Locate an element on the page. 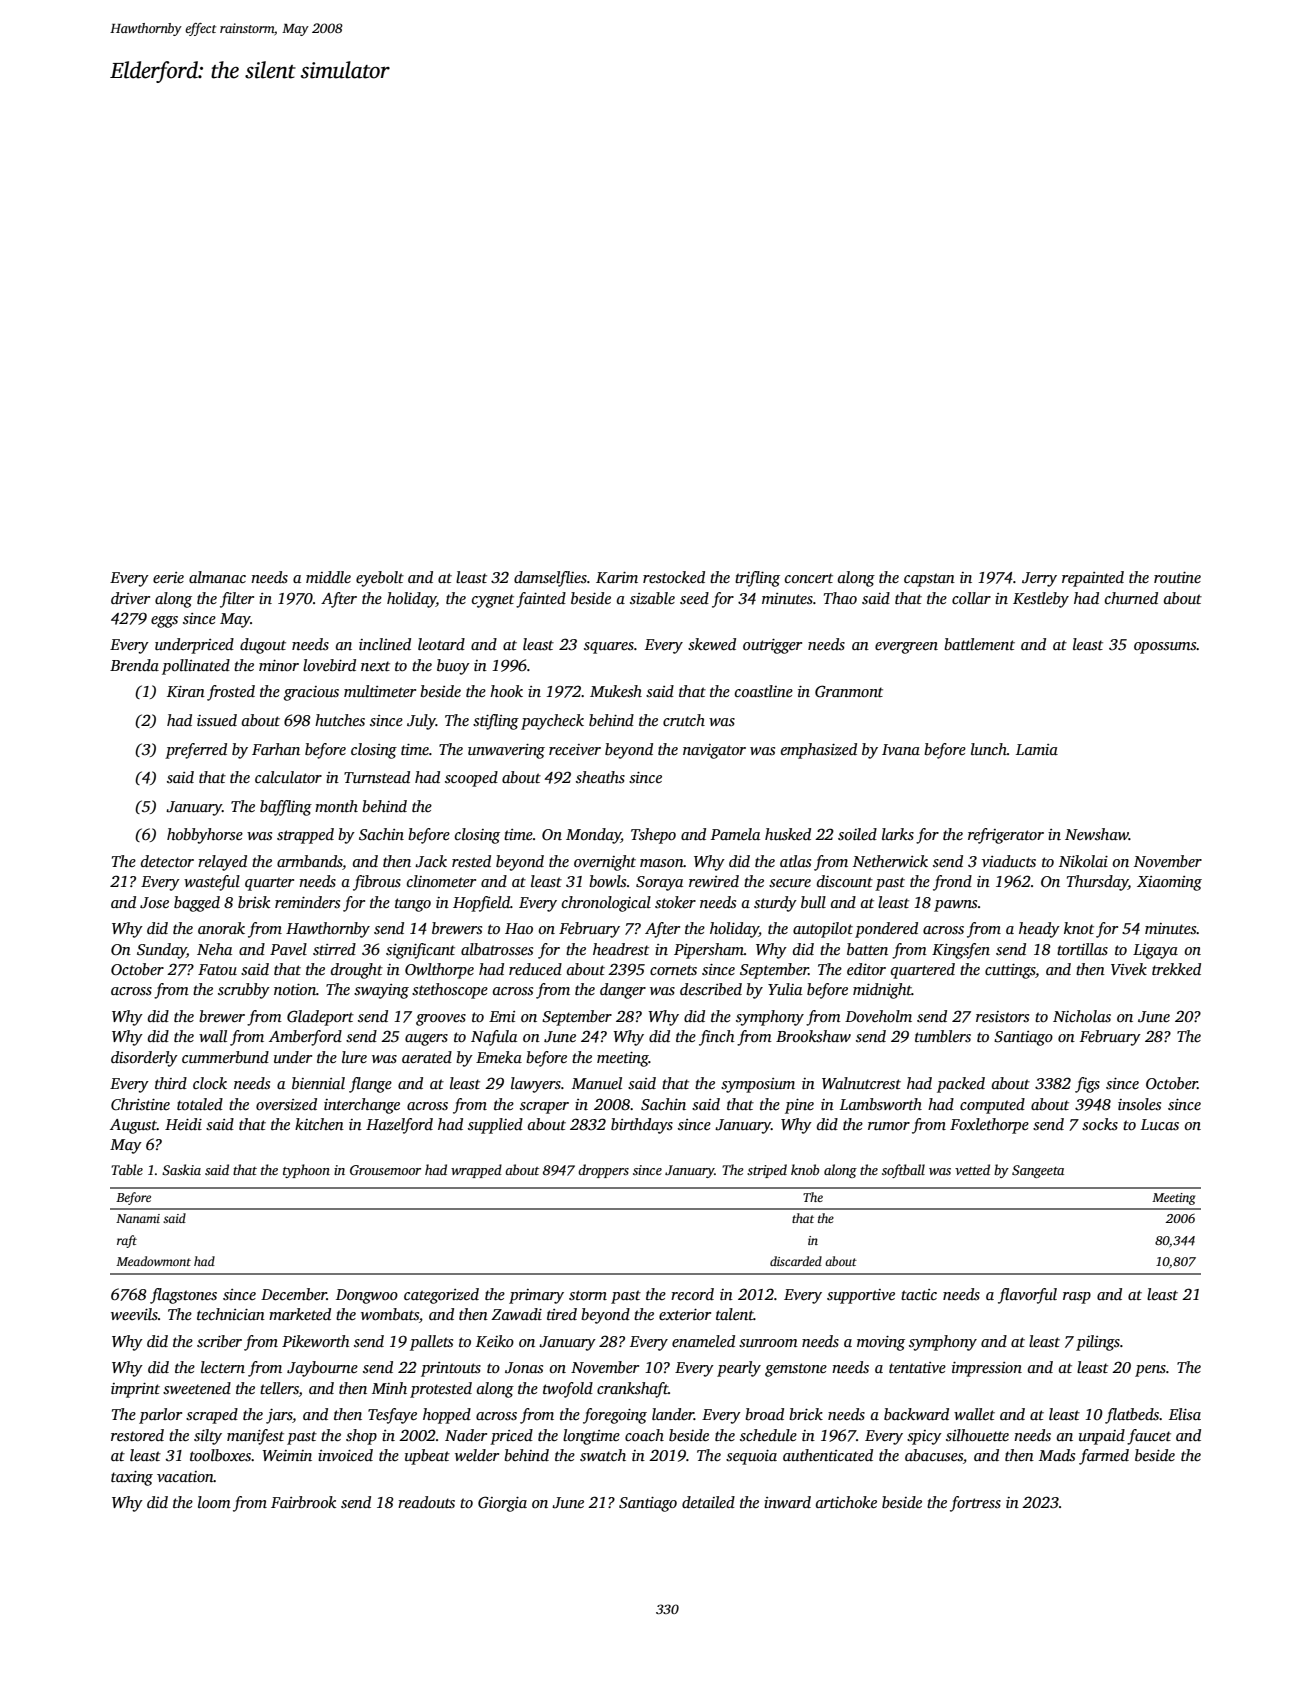 The image size is (1312, 1697). Lamia is located at coordinates (1037, 749).
